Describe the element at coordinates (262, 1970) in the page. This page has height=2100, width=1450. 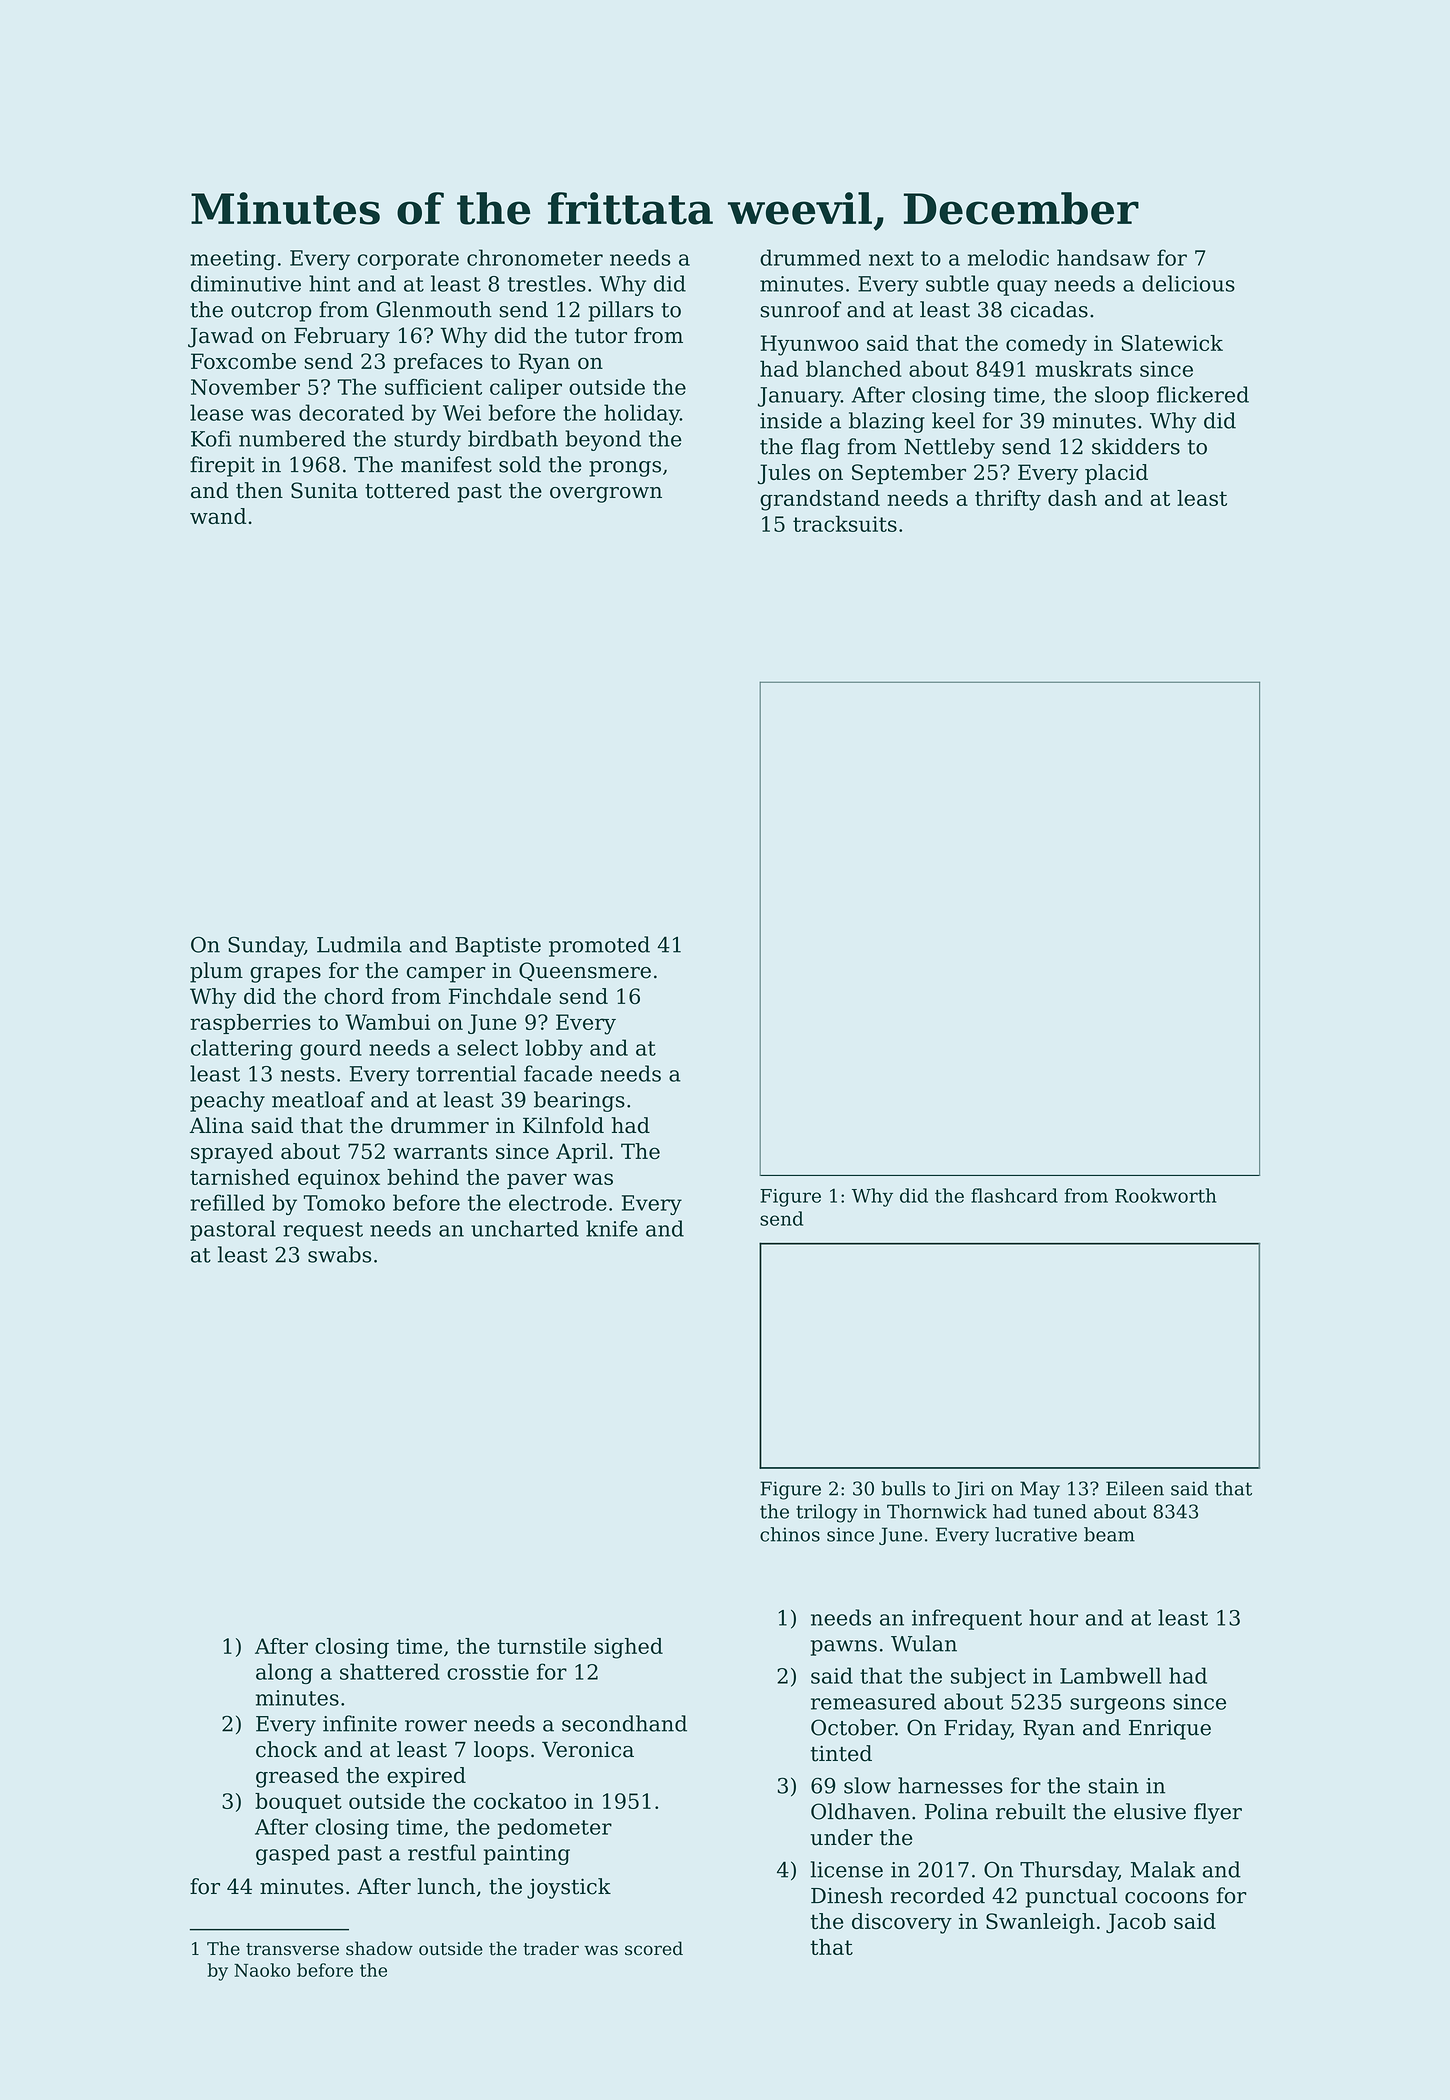
I see `Naoko` at that location.
